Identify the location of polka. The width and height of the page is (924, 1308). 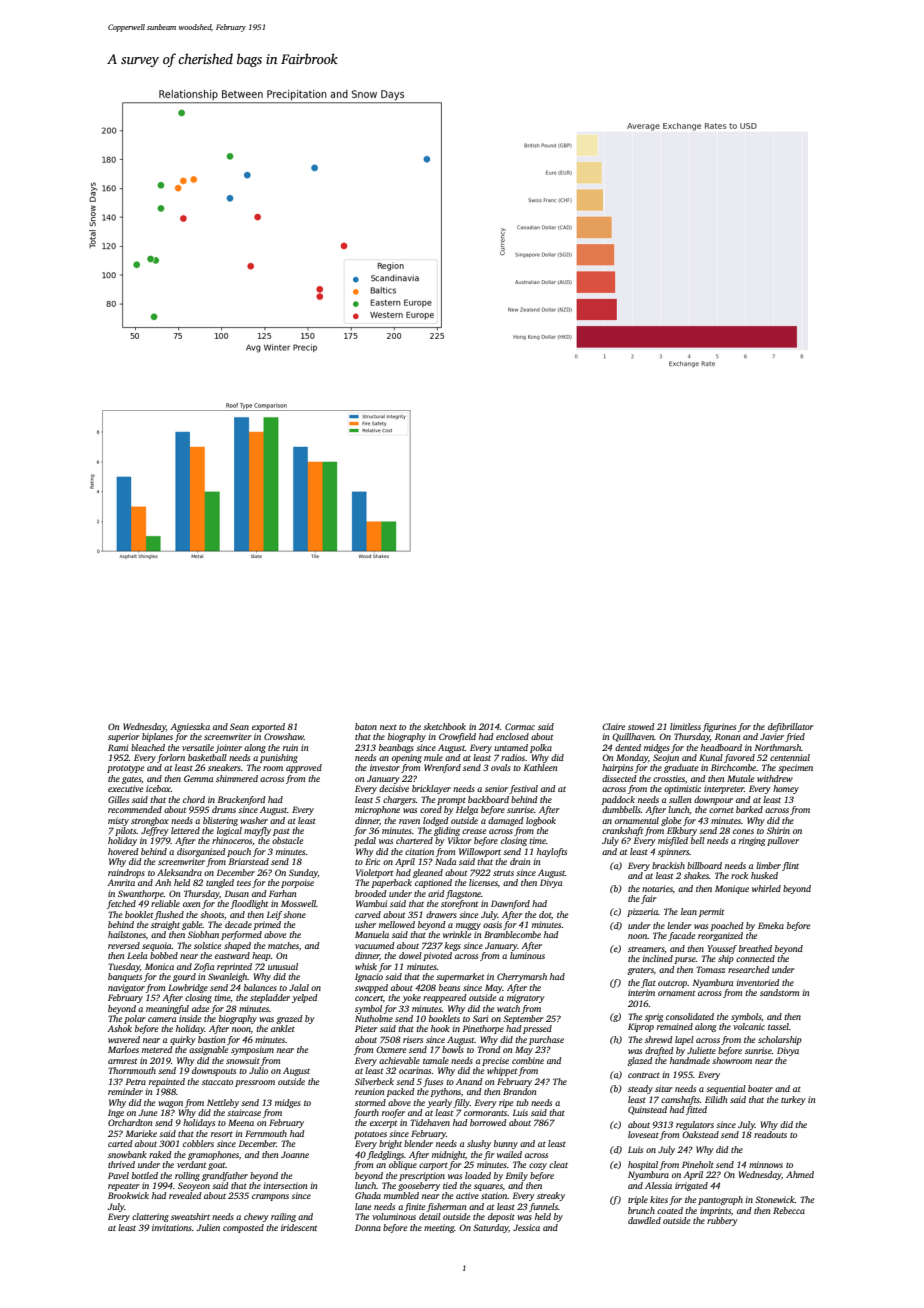
(541, 748).
